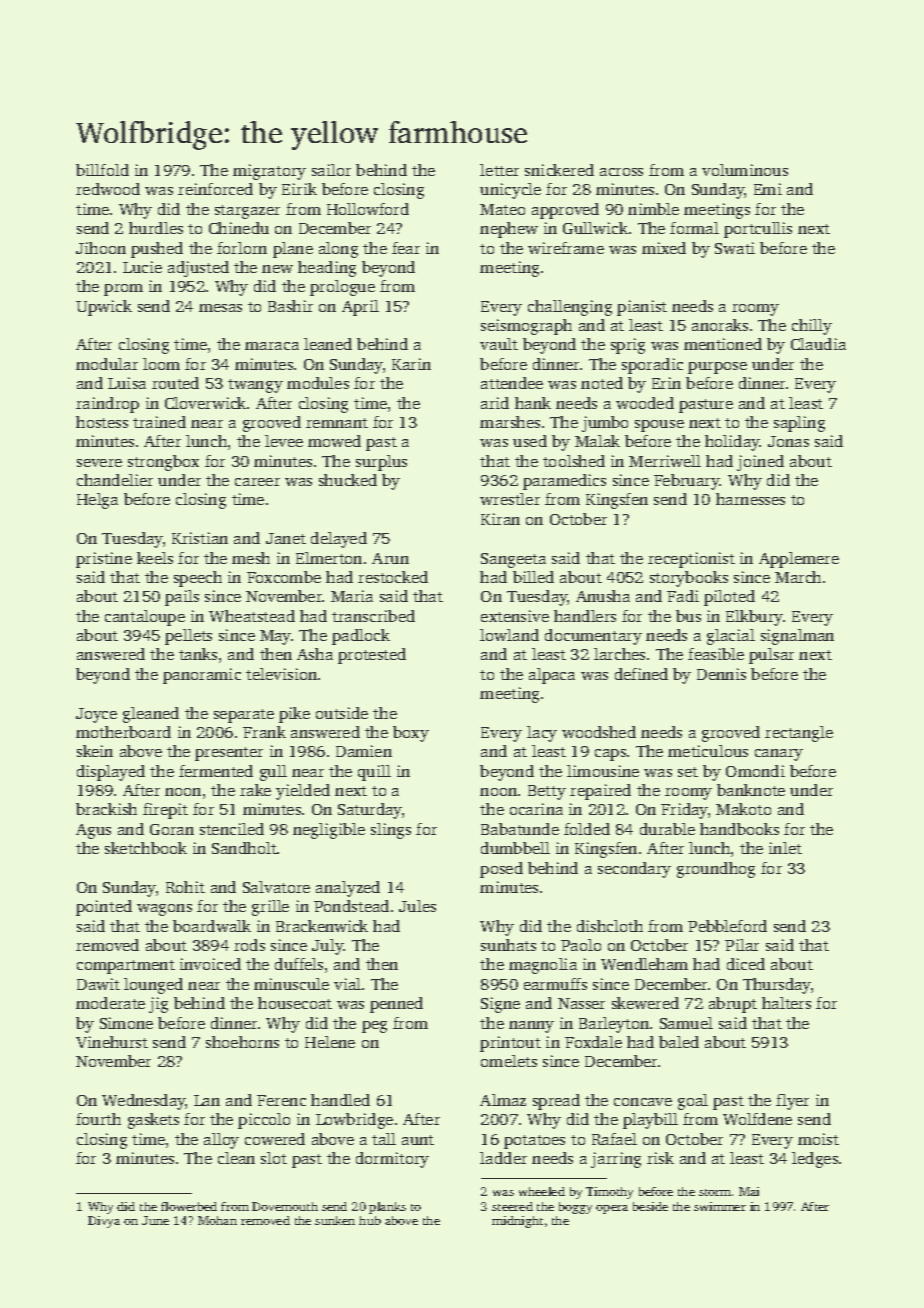  Describe the element at coordinates (500, 519) in the screenshot. I see `Kiran` at that location.
